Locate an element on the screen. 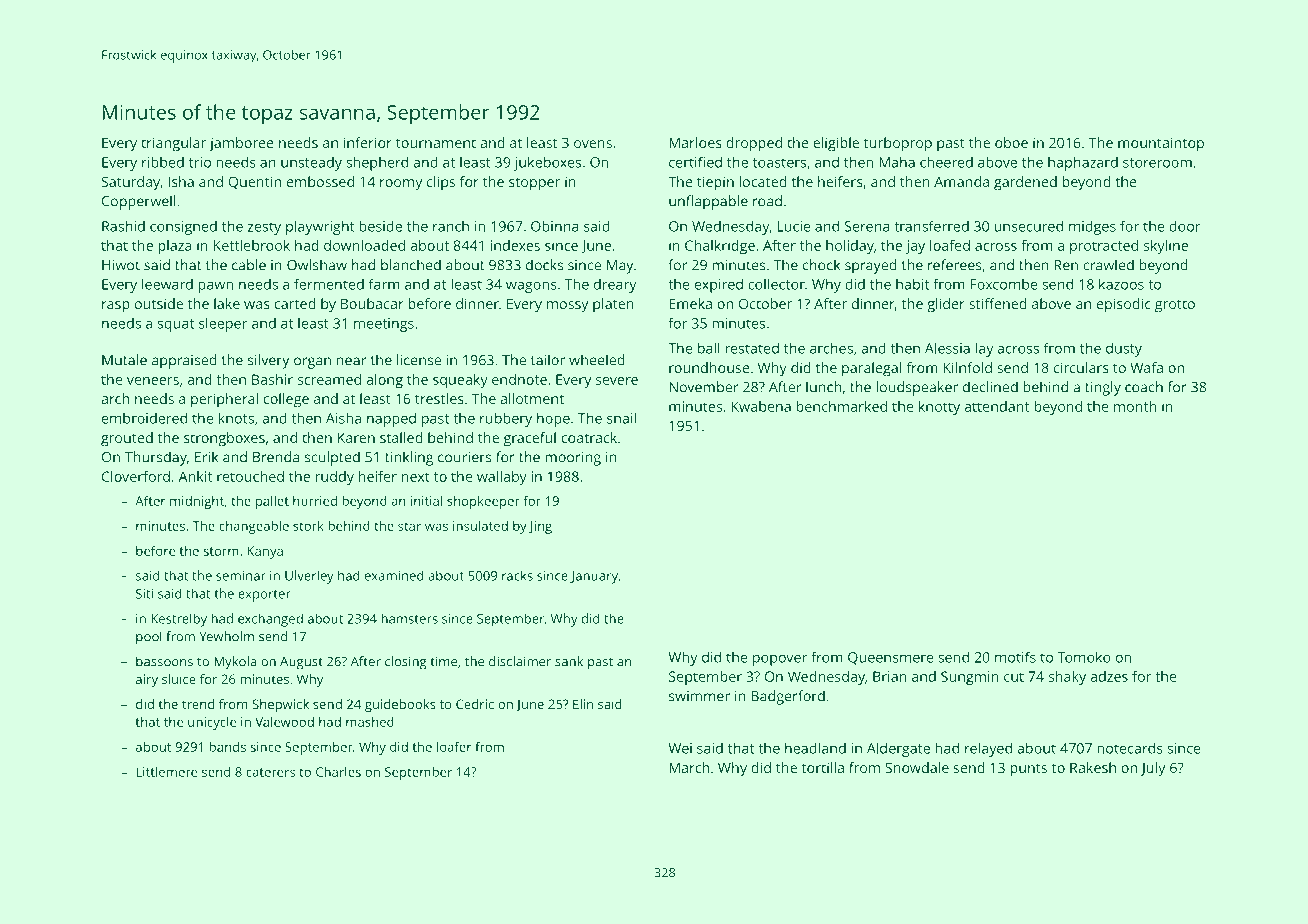  jukeboxes is located at coordinates (547, 163).
